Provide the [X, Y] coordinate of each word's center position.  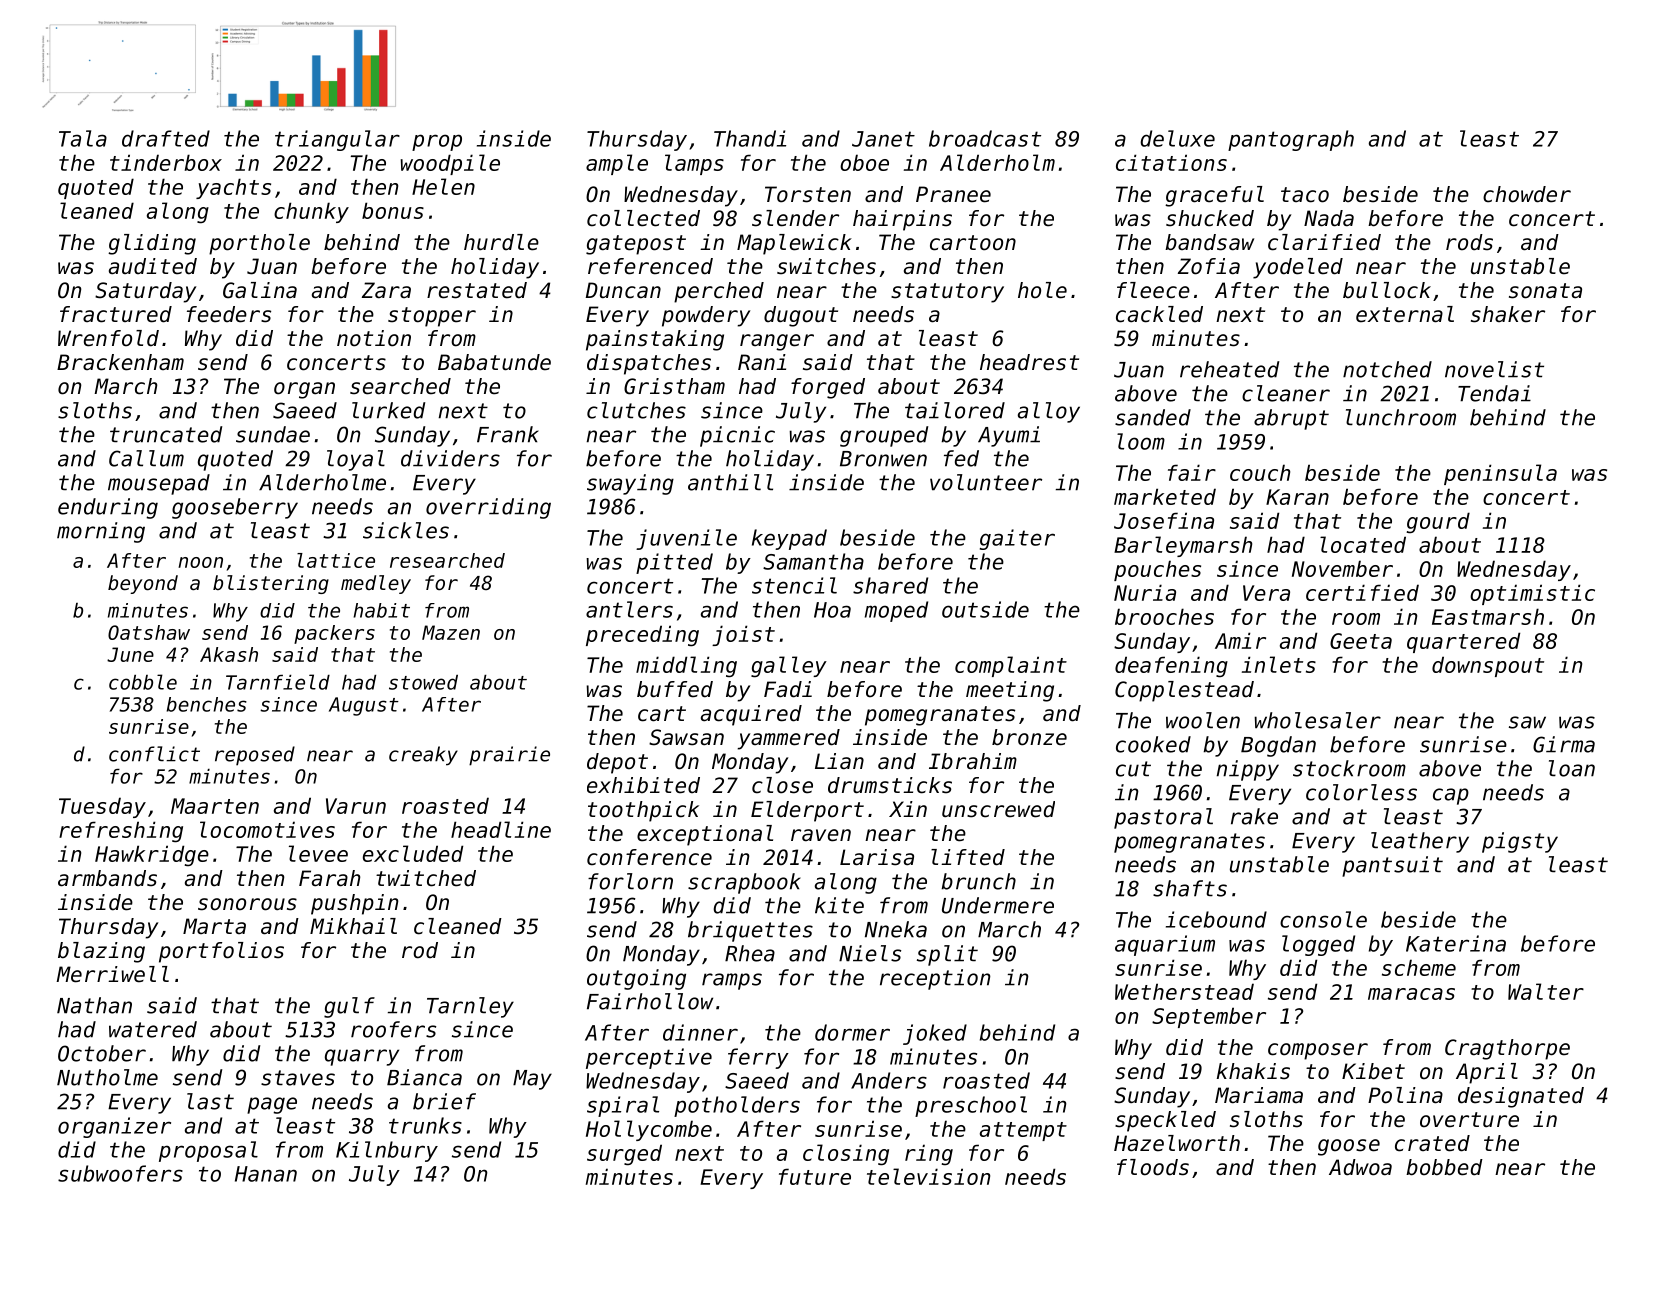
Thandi [750, 138]
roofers [393, 1029]
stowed [423, 682]
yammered [789, 739]
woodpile [450, 164]
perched [719, 292]
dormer [852, 1032]
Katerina [1456, 943]
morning [101, 532]
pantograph [1291, 140]
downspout [1488, 666]
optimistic [1532, 594]
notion [374, 338]
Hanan [266, 1174]
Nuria [1145, 592]
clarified [1324, 242]
